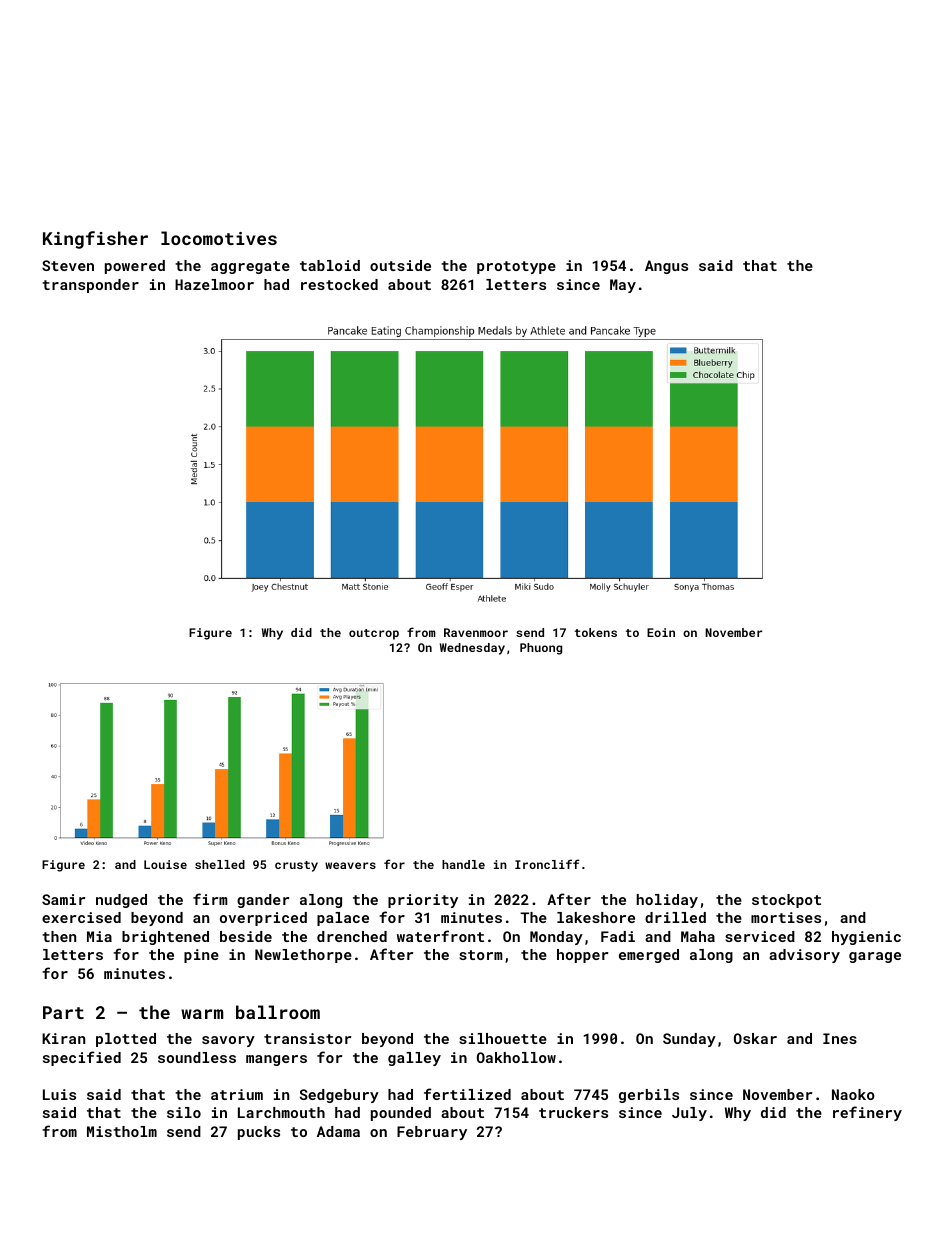 The image size is (952, 1233). Describe the element at coordinates (786, 901) in the screenshot. I see `stockpot` at that location.
